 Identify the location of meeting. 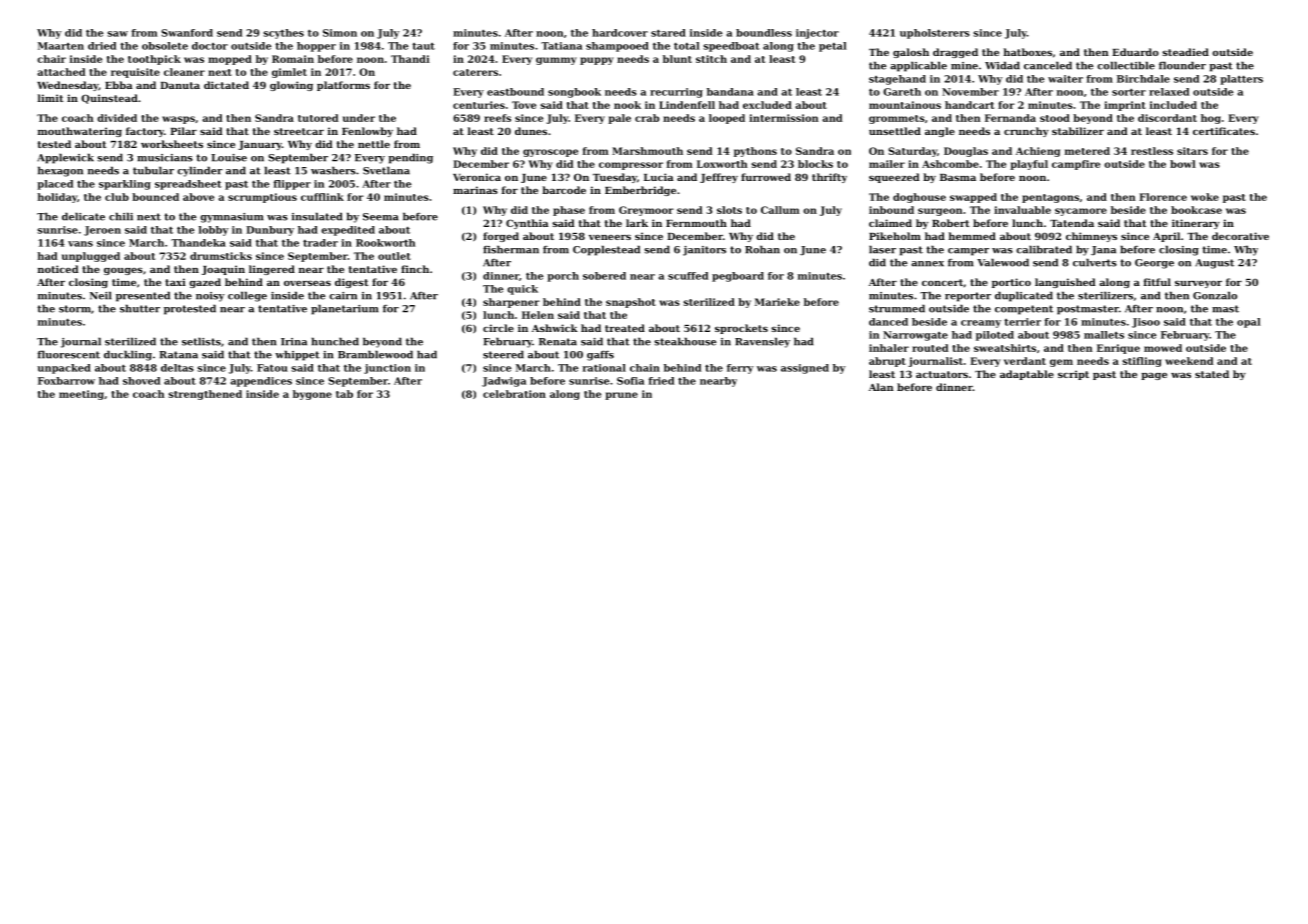
(81, 395).
